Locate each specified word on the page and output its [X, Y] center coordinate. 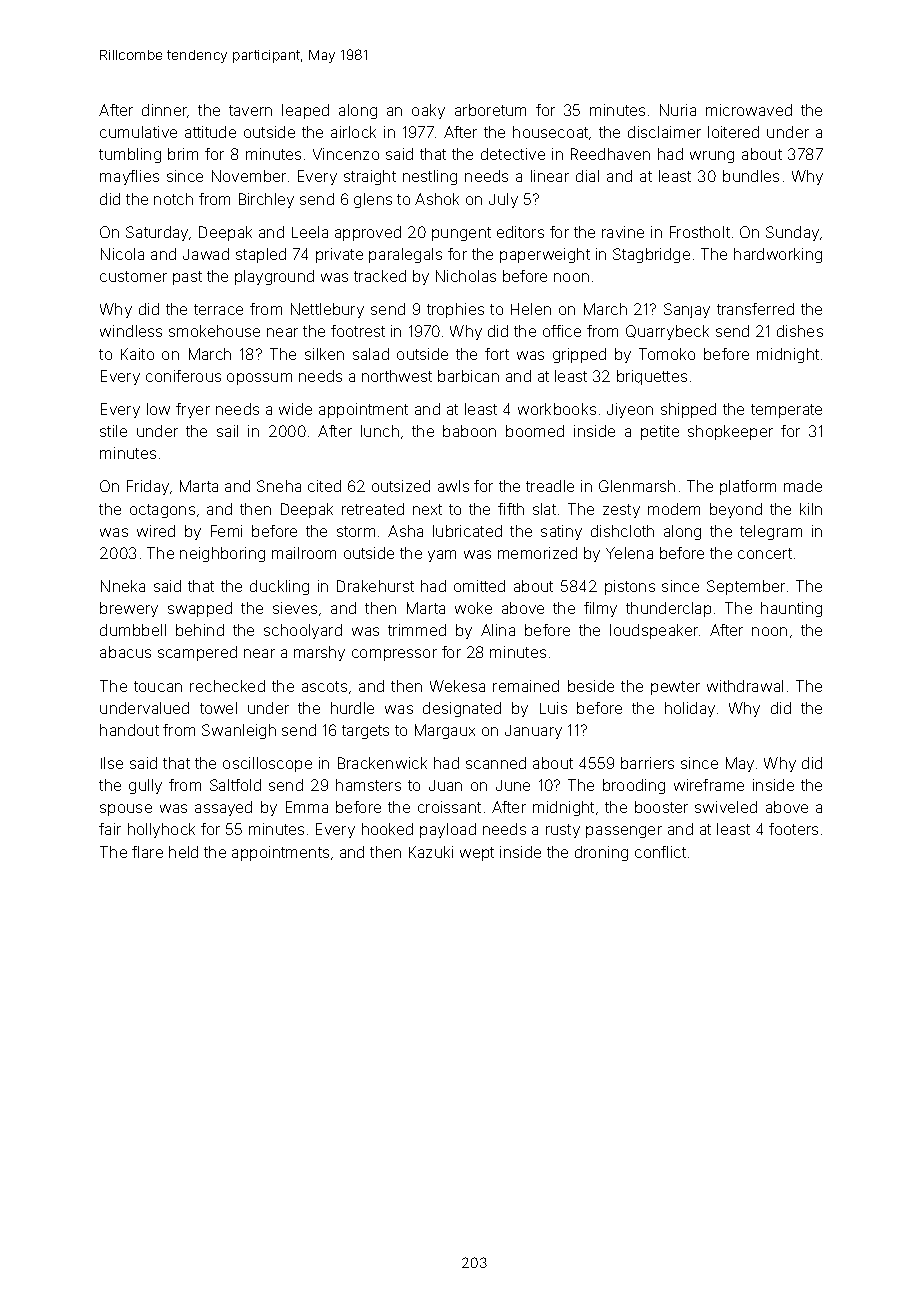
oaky [428, 111]
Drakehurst [375, 586]
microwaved [749, 110]
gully [145, 786]
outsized [401, 486]
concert [765, 553]
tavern [250, 110]
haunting [791, 609]
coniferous [183, 376]
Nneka [123, 586]
